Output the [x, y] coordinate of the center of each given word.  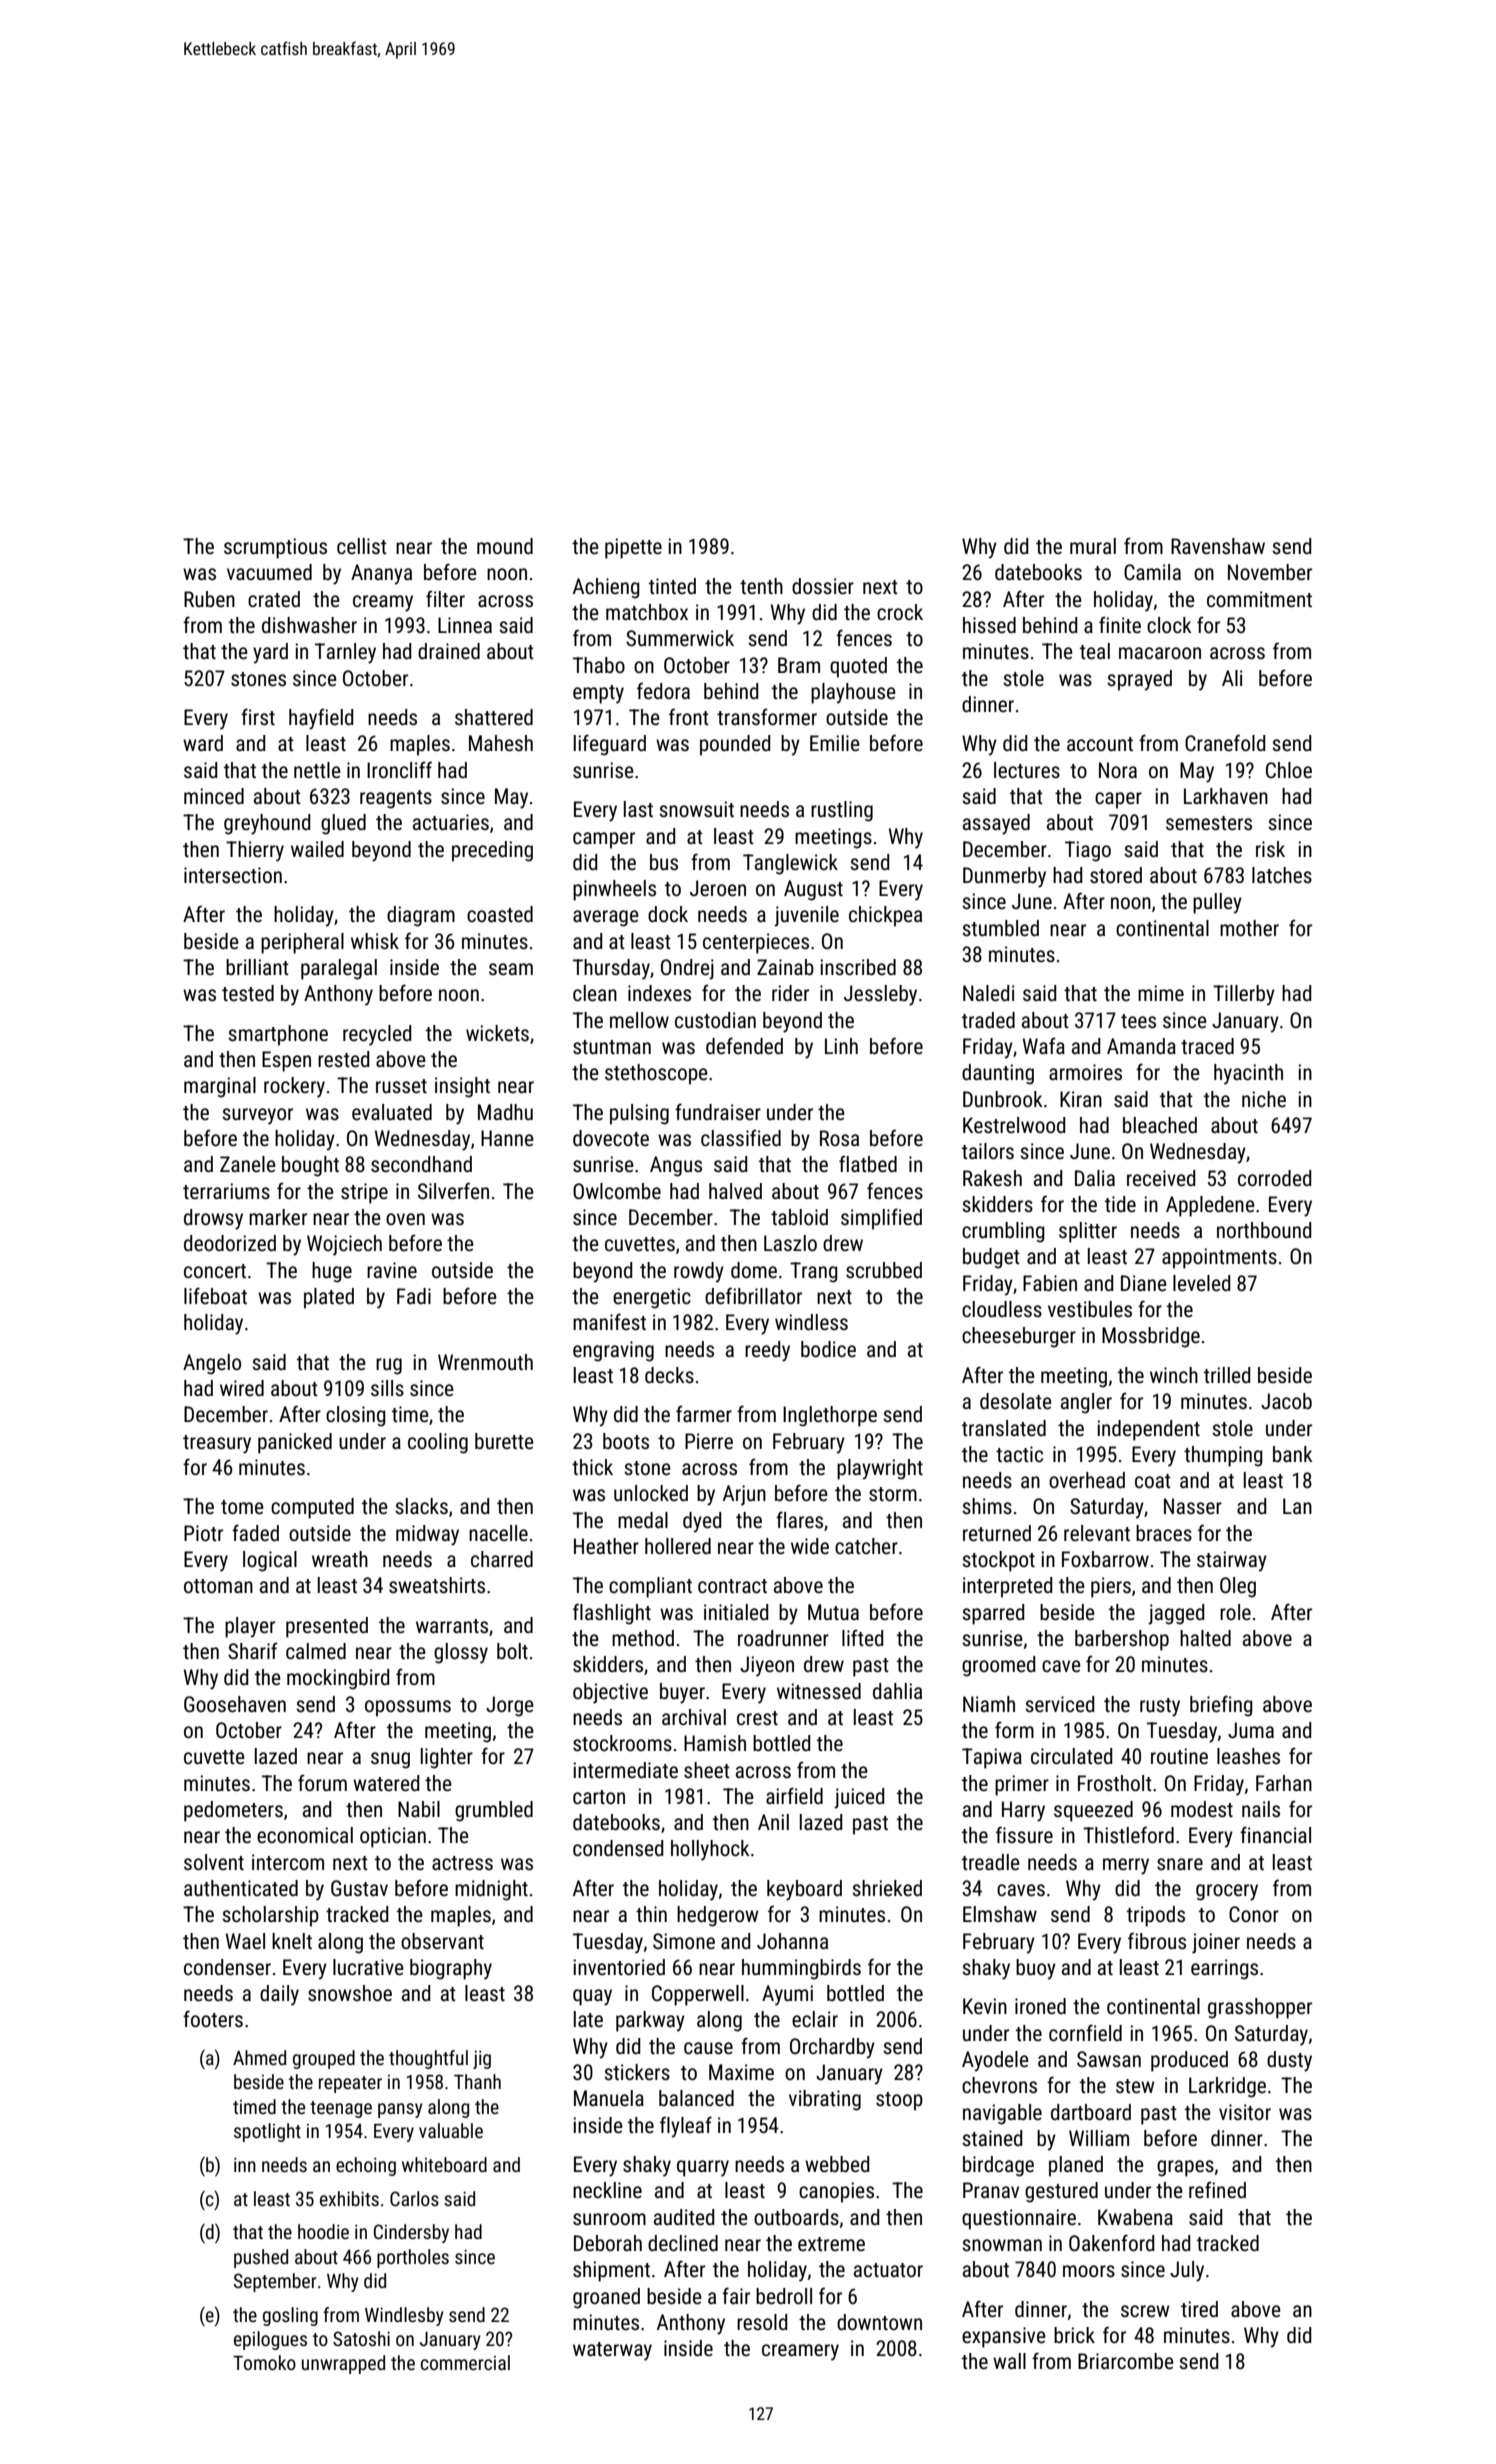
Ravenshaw [1218, 546]
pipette [633, 548]
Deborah [608, 2243]
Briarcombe [1126, 2361]
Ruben [209, 599]
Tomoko [264, 2362]
